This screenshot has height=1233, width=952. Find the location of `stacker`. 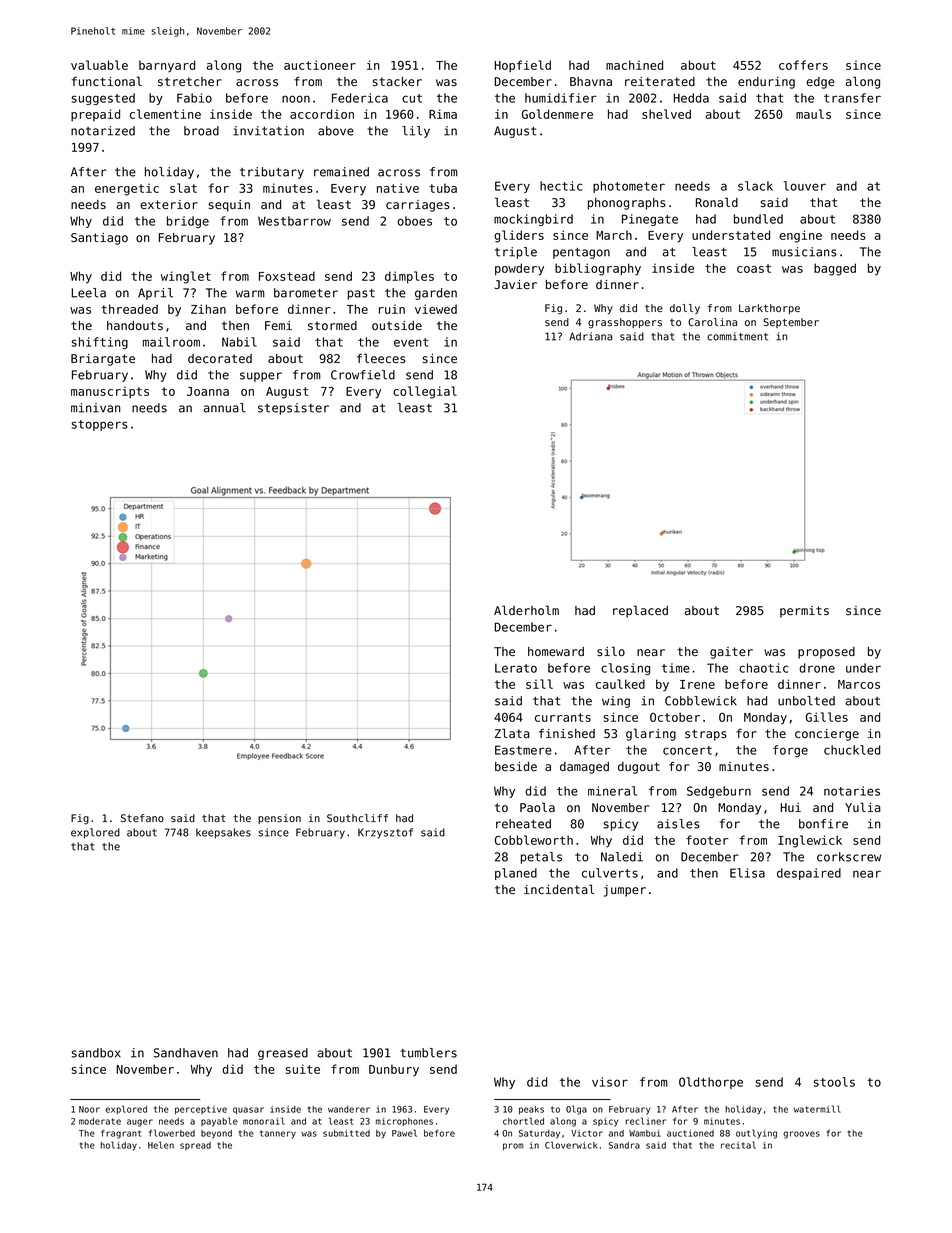

stacker is located at coordinates (397, 81).
